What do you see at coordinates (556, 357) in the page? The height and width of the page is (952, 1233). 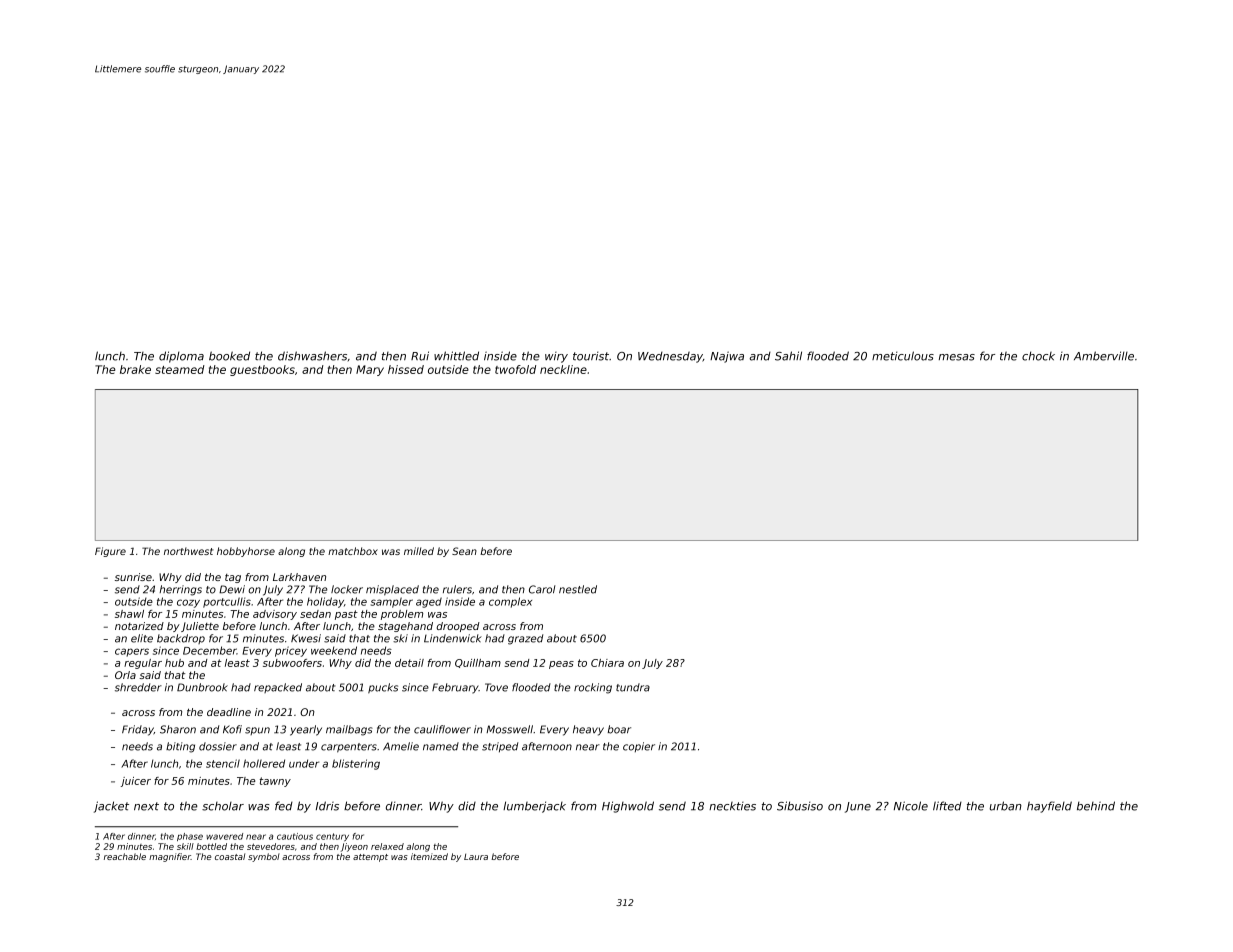 I see `wiry` at bounding box center [556, 357].
